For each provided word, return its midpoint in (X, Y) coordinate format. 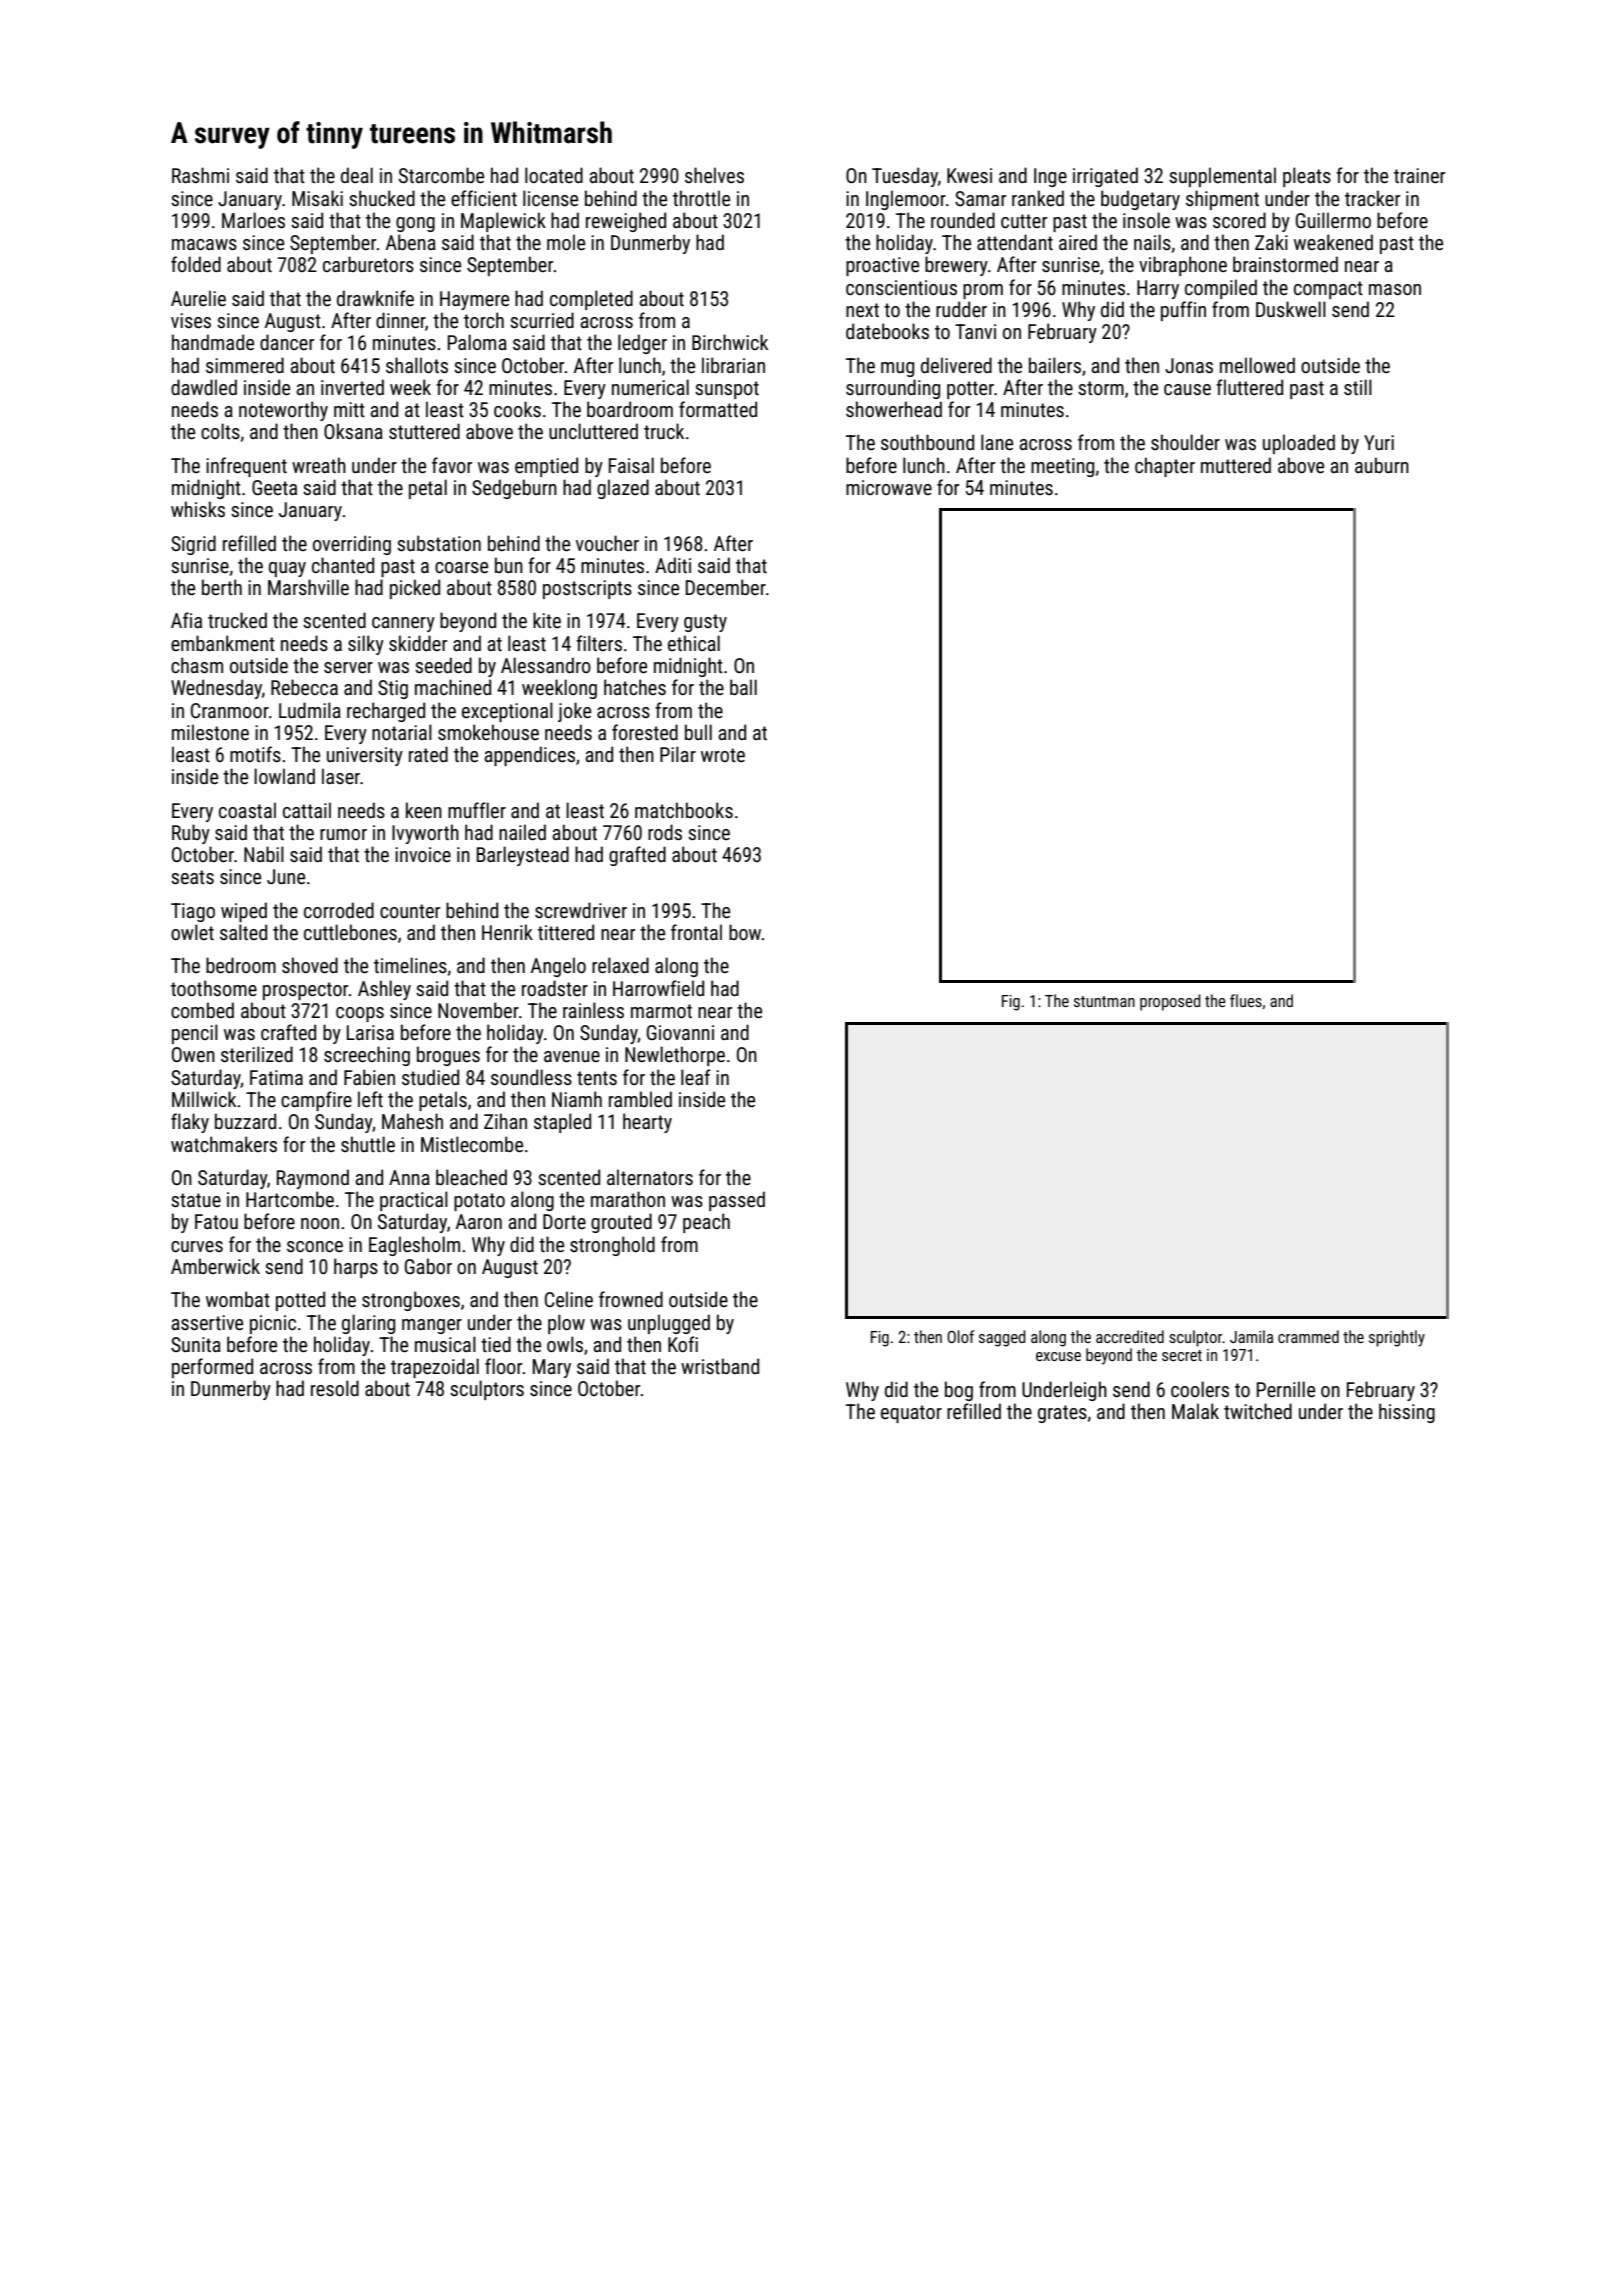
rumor (343, 834)
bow (745, 932)
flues (1246, 1000)
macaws (204, 244)
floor (503, 1366)
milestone (210, 732)
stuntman (1104, 1001)
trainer (1419, 175)
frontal (696, 932)
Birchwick (730, 342)
